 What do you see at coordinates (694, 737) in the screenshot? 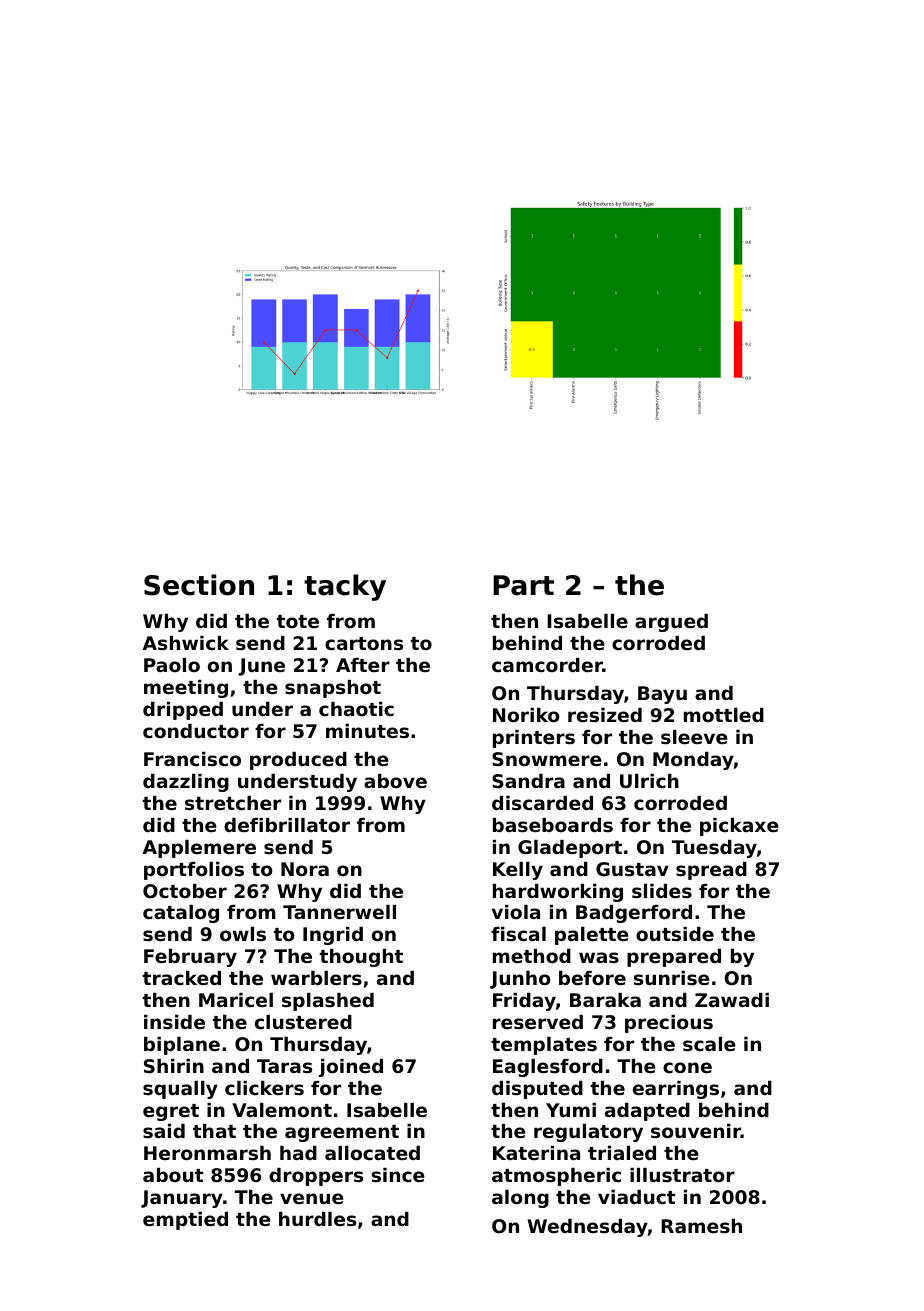
I see `sleeve` at bounding box center [694, 737].
